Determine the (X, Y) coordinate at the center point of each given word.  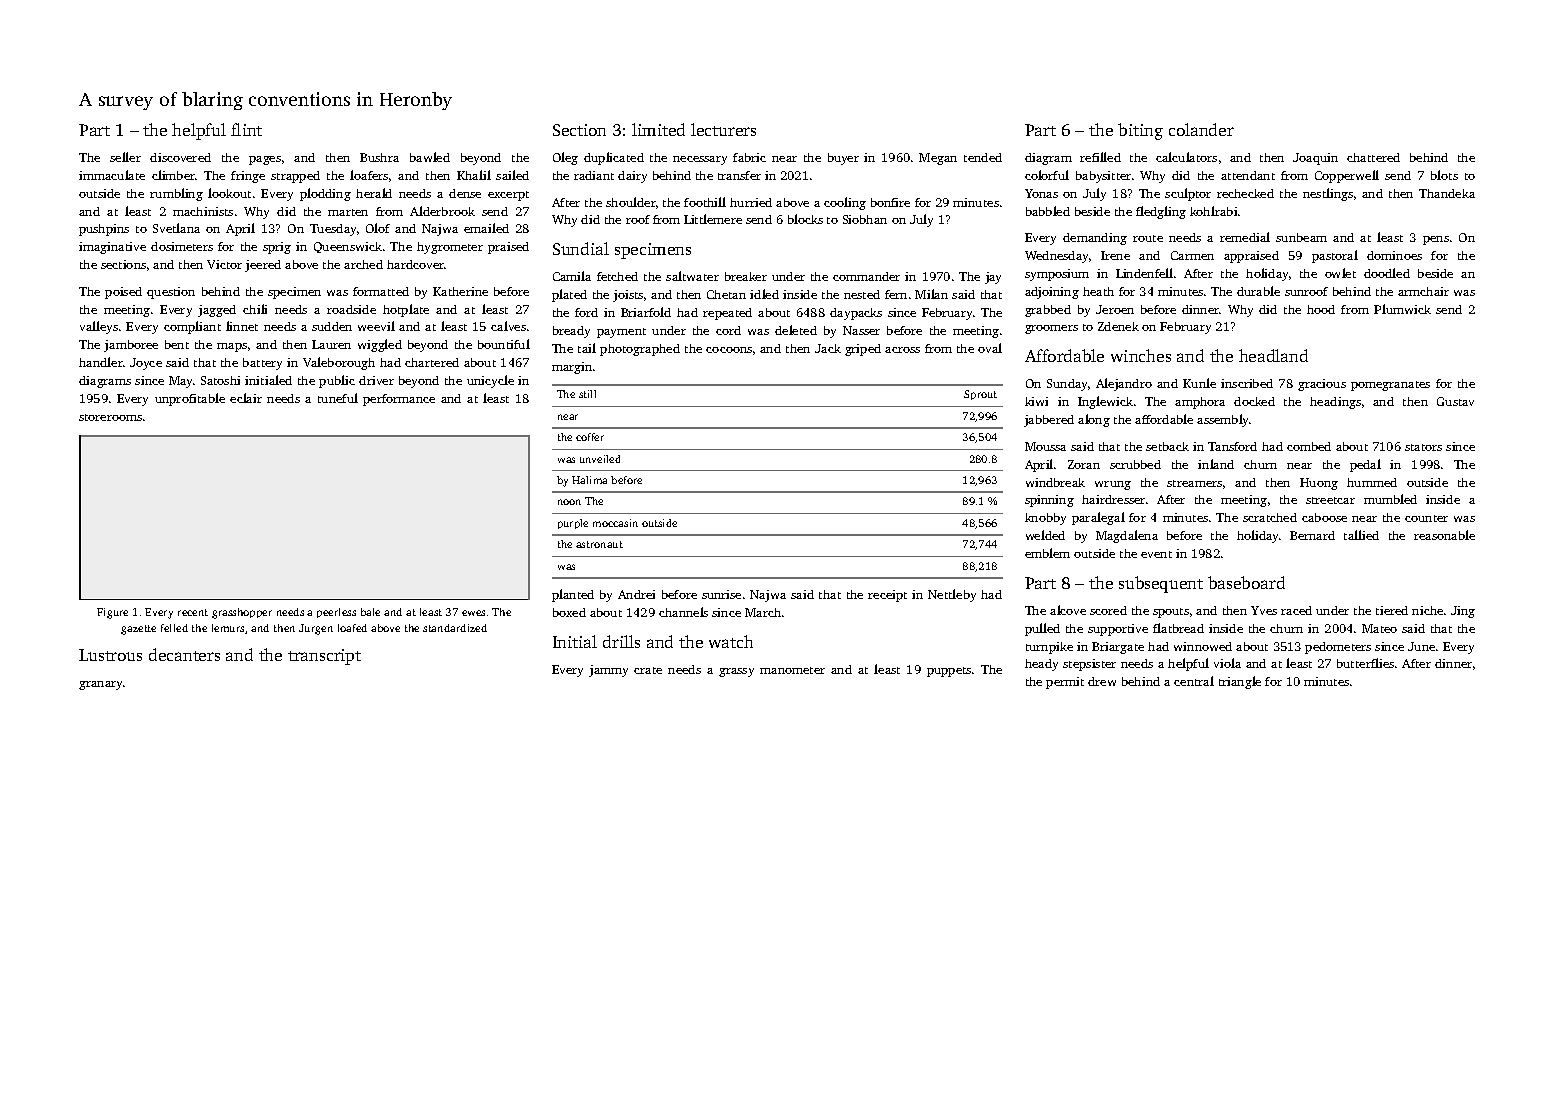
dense (465, 193)
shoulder (631, 202)
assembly (1223, 420)
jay (993, 278)
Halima (589, 480)
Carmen (1192, 255)
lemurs (228, 628)
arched (363, 264)
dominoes (1394, 255)
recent (193, 612)
